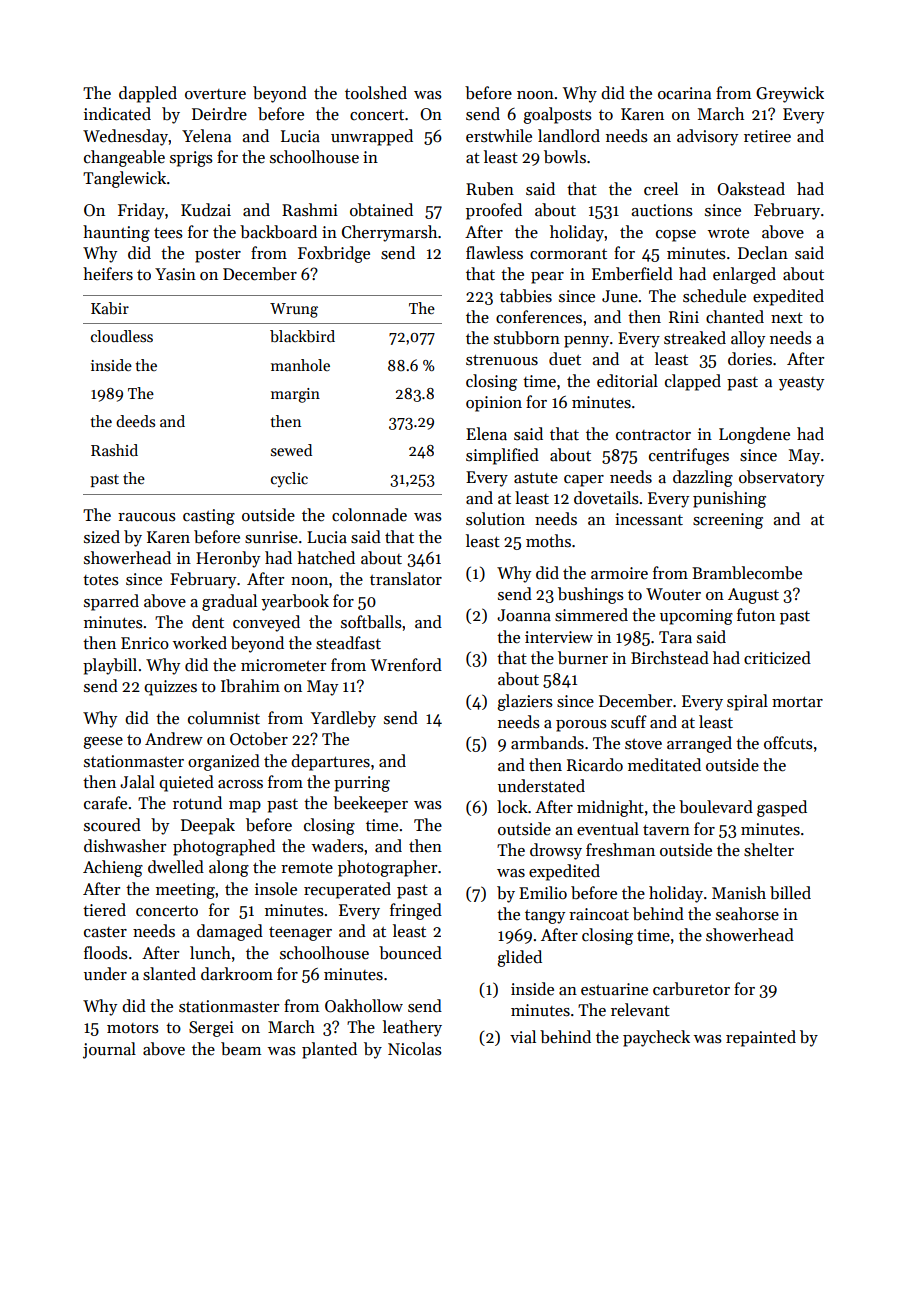 This page has width=908, height=1316. Describe the element at coordinates (241, 1049) in the page. I see `beam` at that location.
